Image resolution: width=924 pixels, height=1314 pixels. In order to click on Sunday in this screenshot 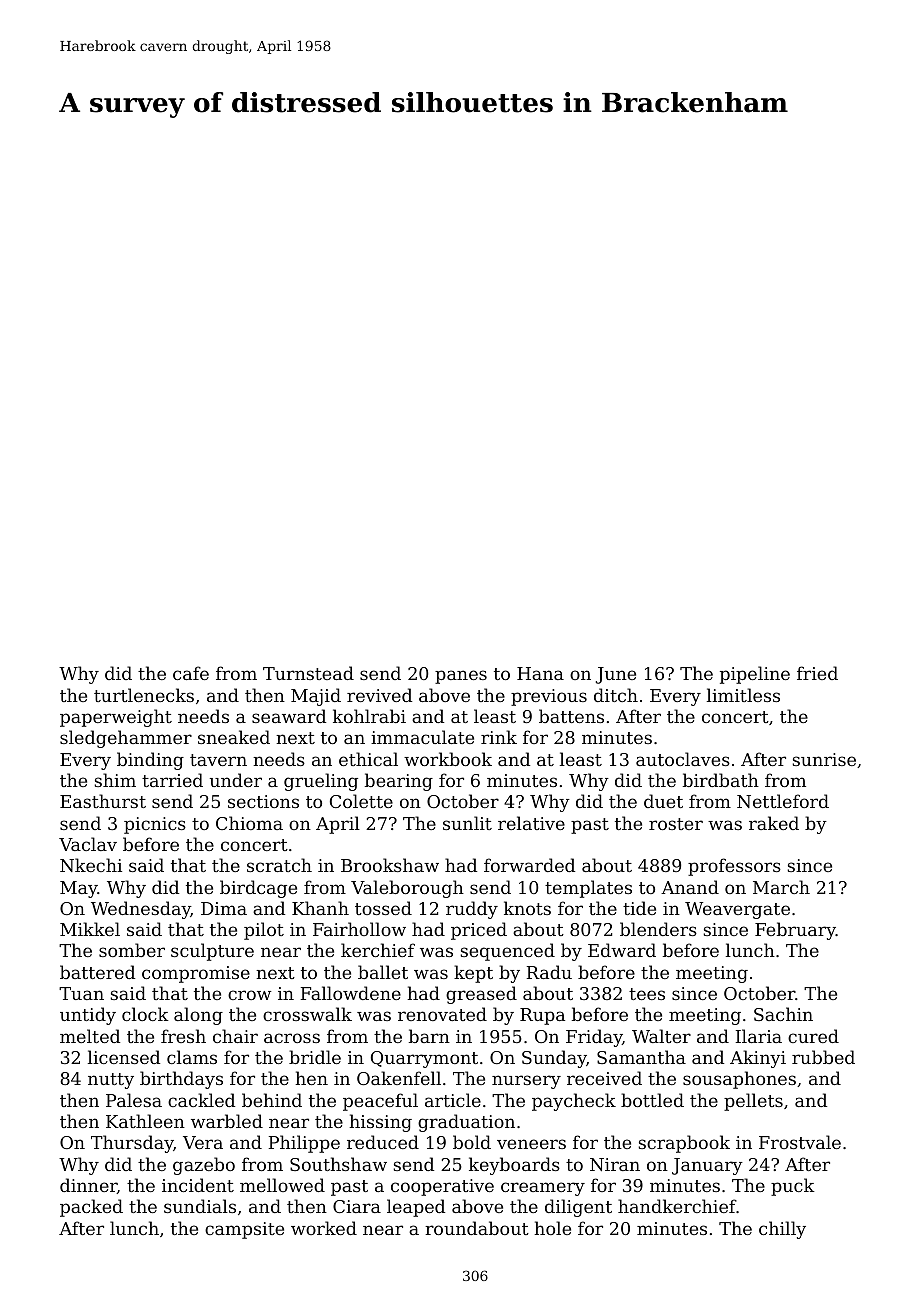, I will do `click(554, 1059)`.
